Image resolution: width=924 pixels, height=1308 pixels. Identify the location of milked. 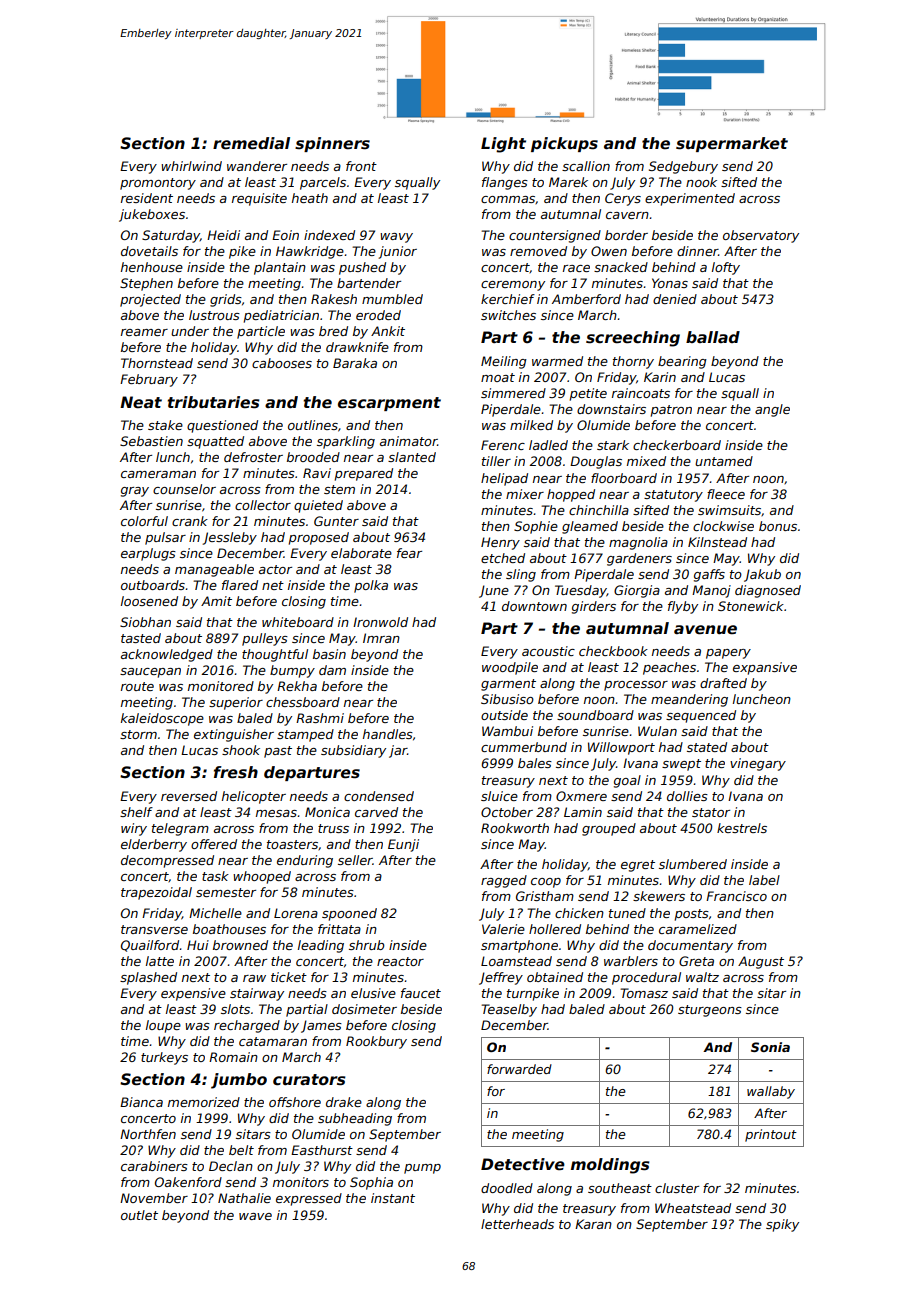
(531, 425).
